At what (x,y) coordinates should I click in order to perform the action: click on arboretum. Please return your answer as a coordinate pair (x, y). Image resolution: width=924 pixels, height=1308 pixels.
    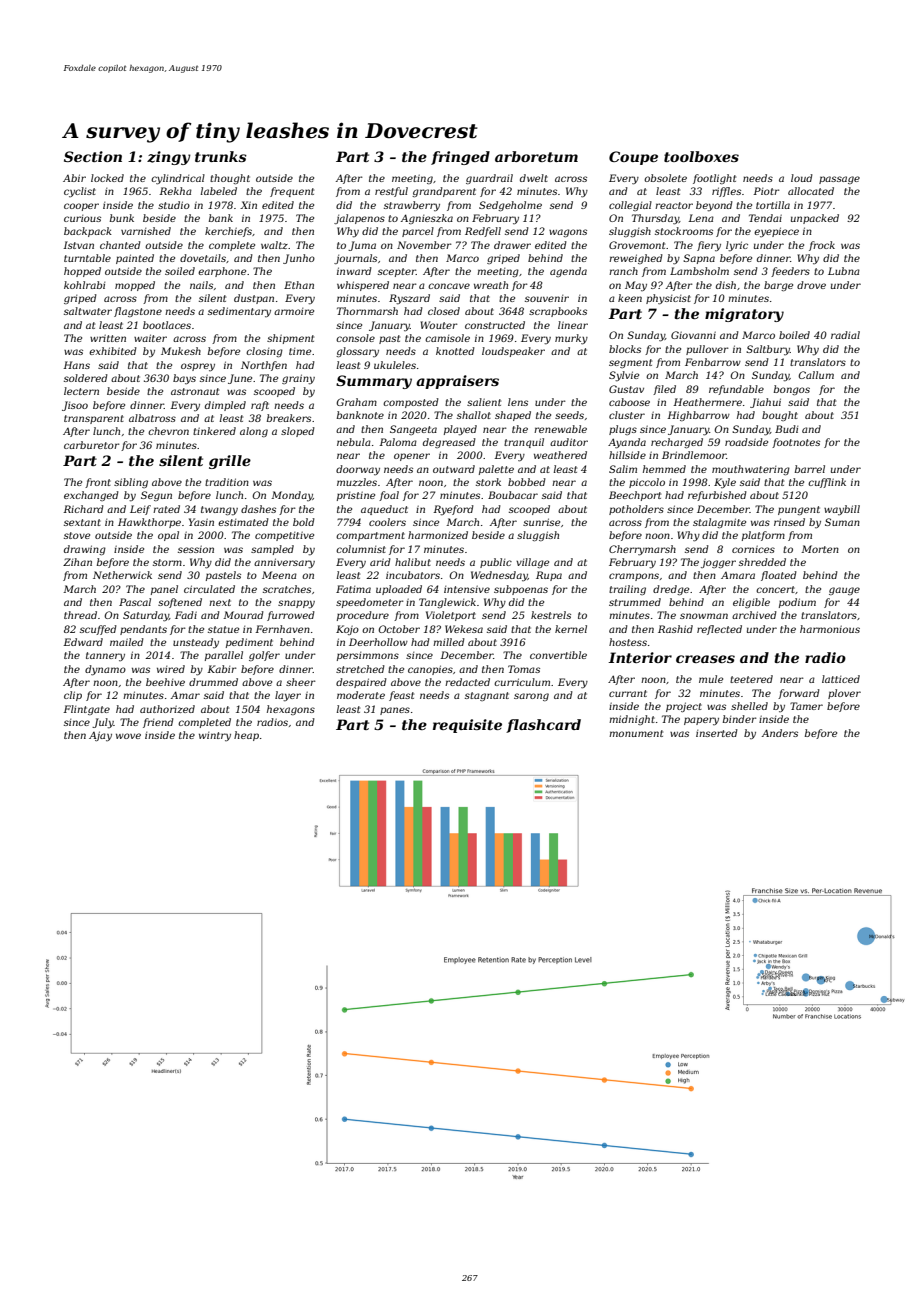
    Looking at the image, I should click on (536, 156).
